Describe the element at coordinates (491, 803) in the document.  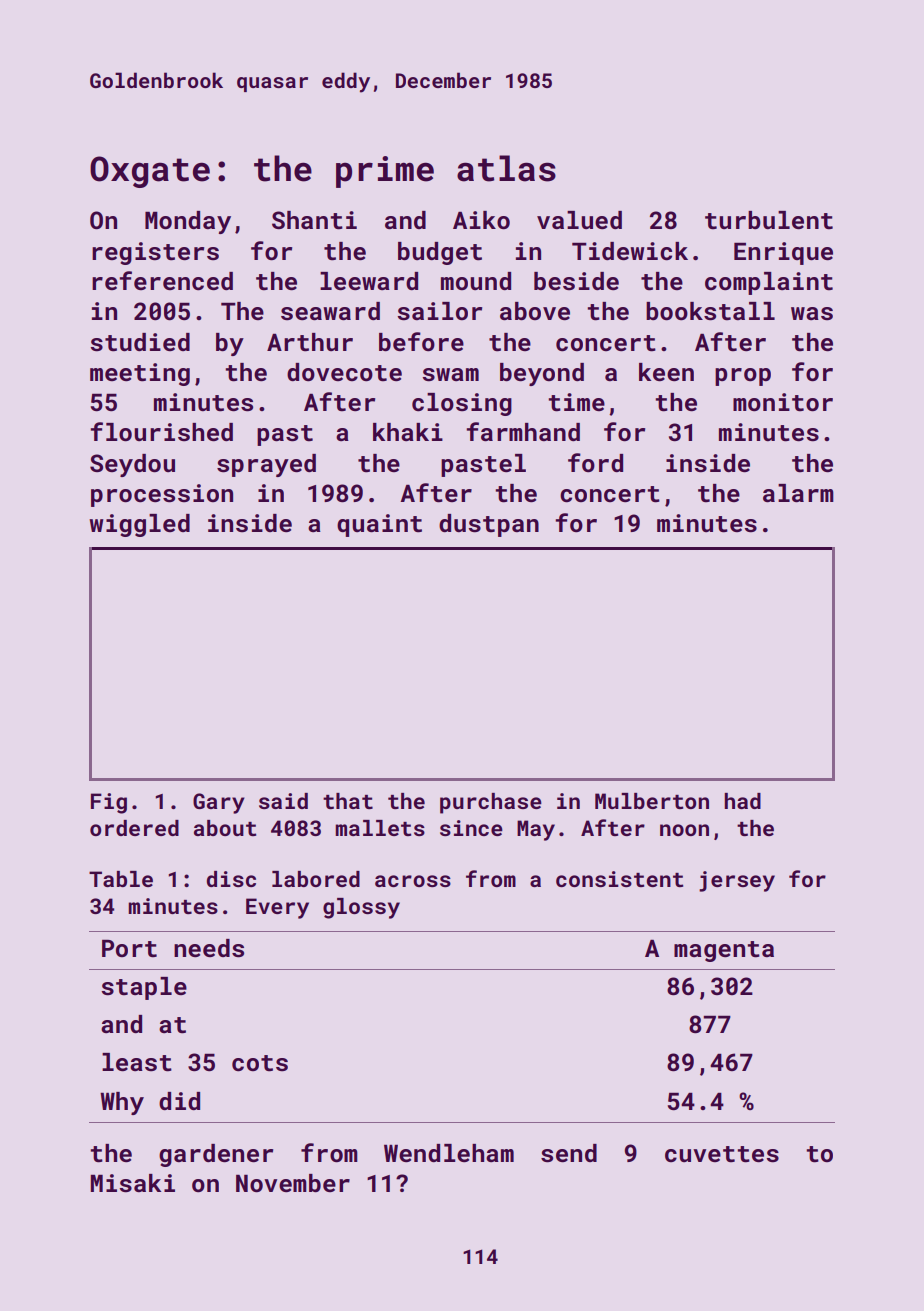
I see `purchase` at that location.
